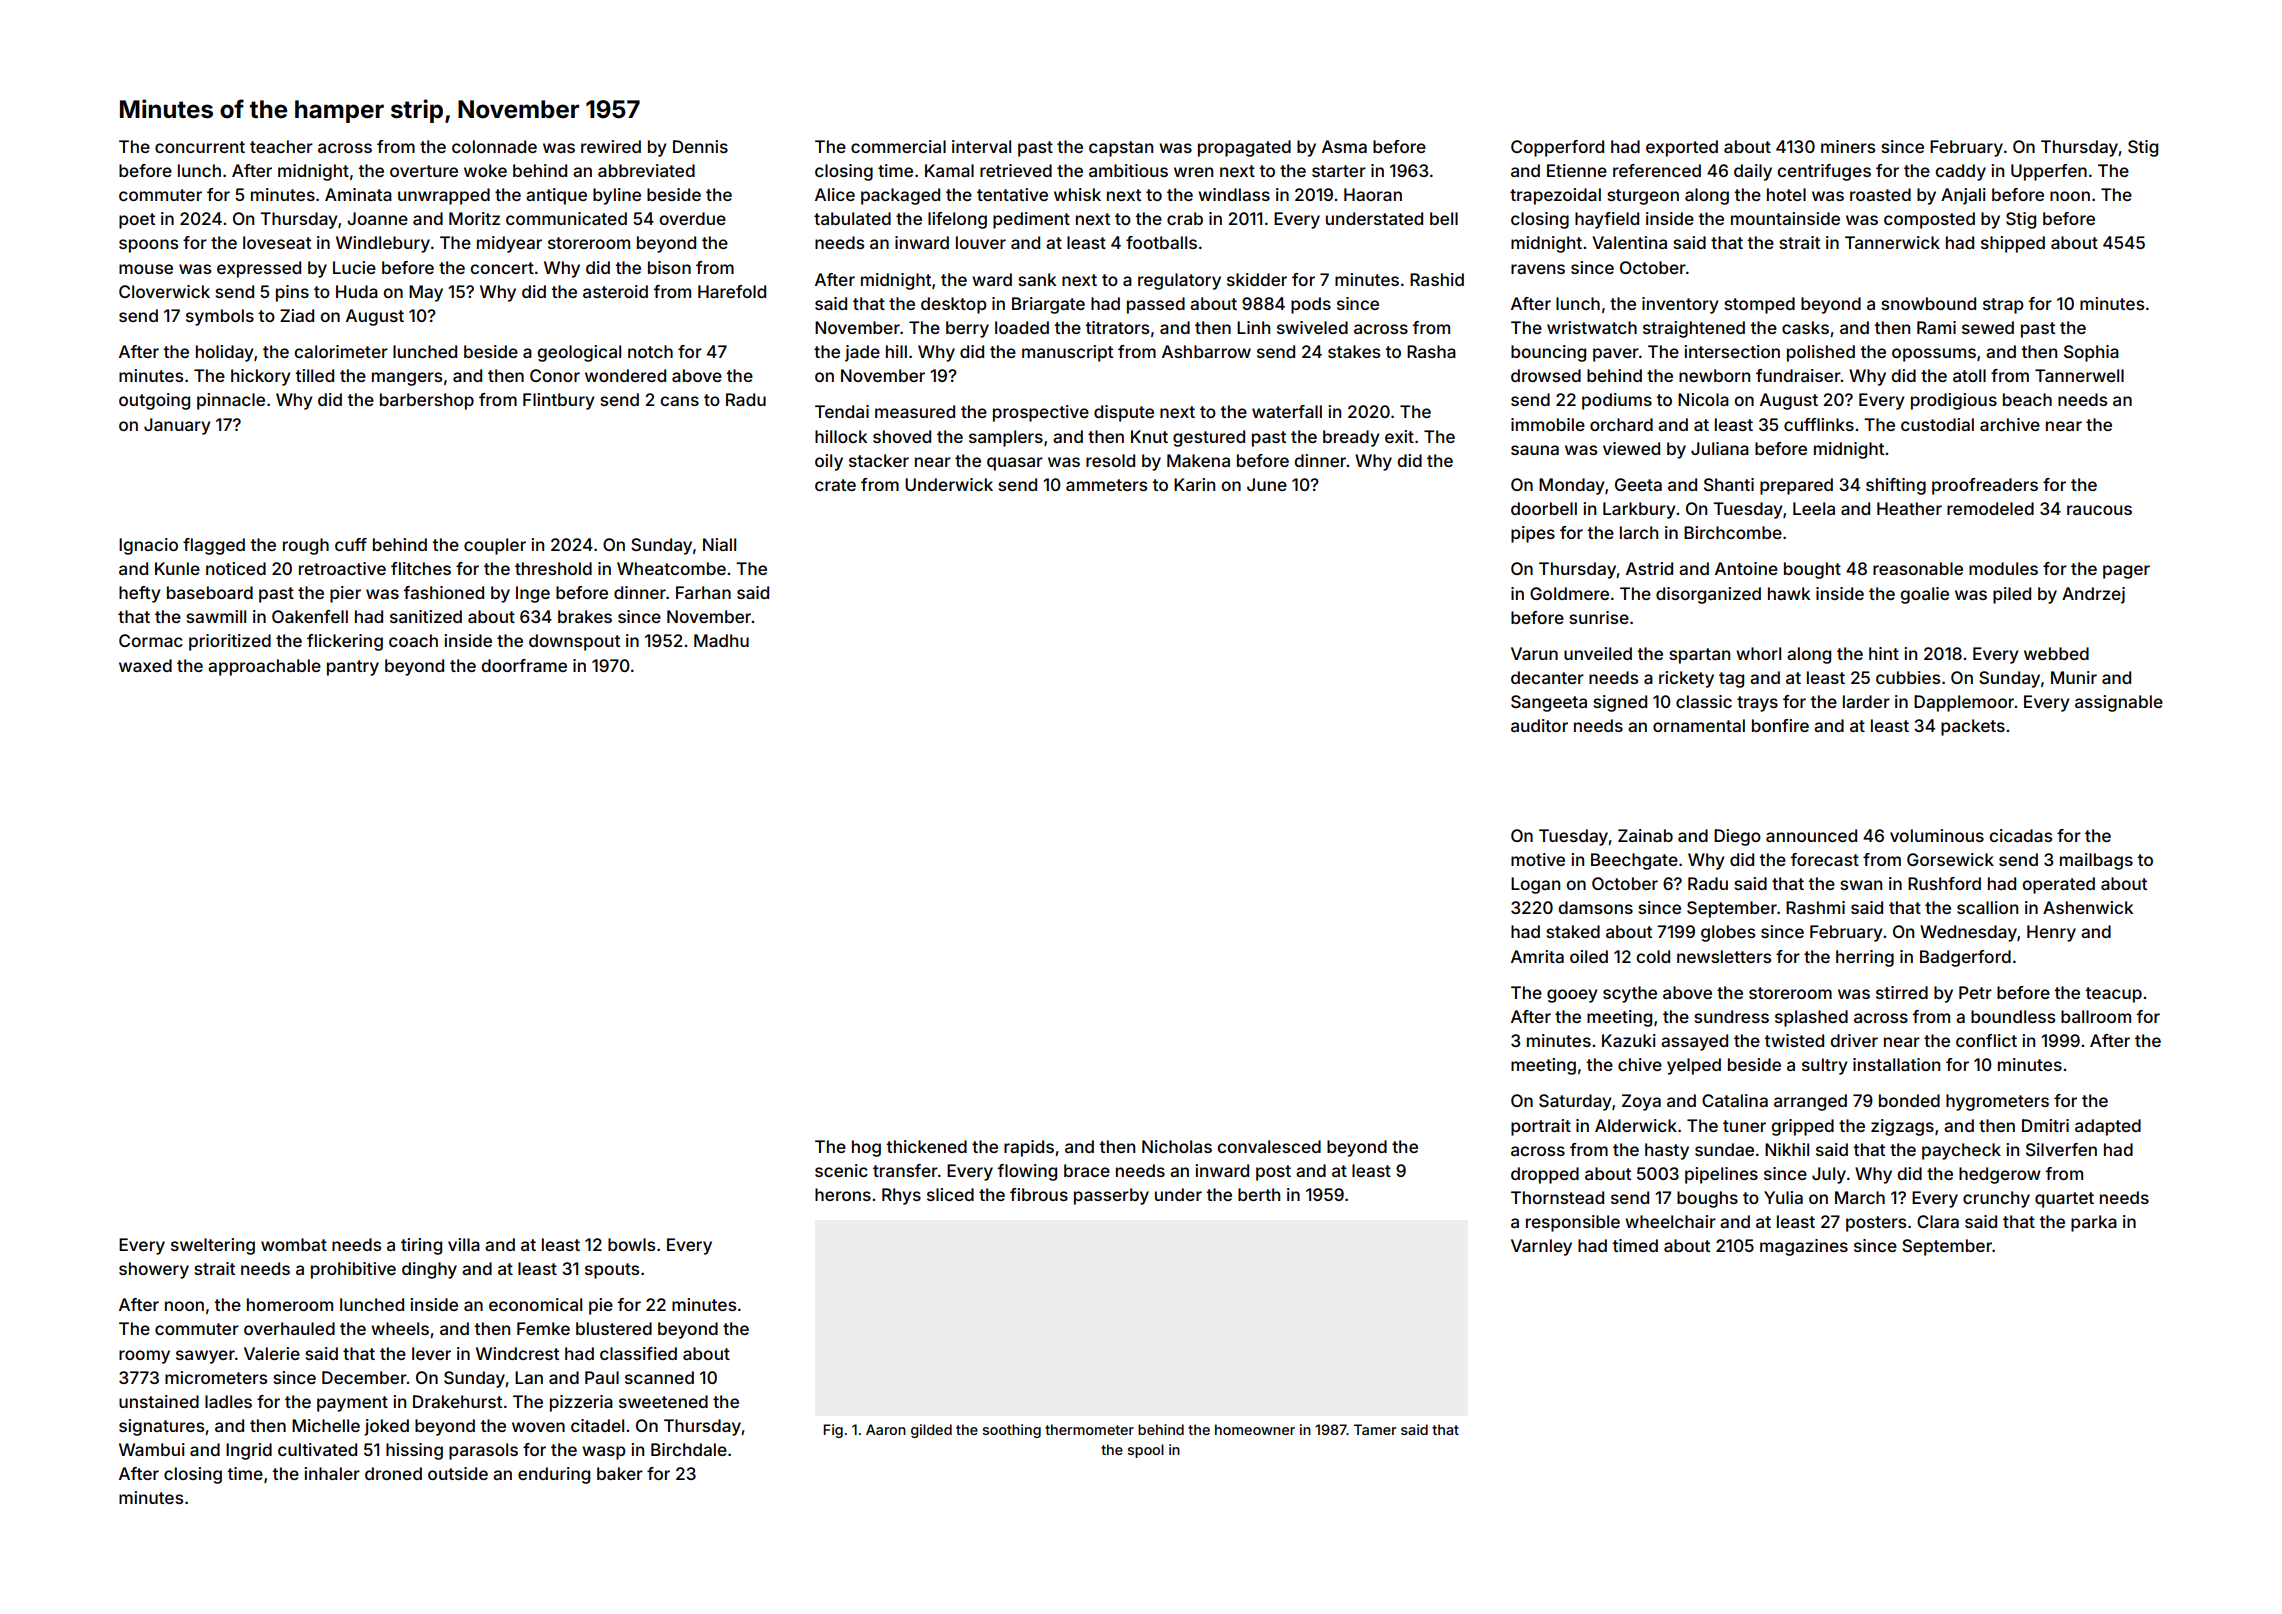 The image size is (2282, 1614). Describe the element at coordinates (1344, 146) in the page. I see `Asma` at that location.
